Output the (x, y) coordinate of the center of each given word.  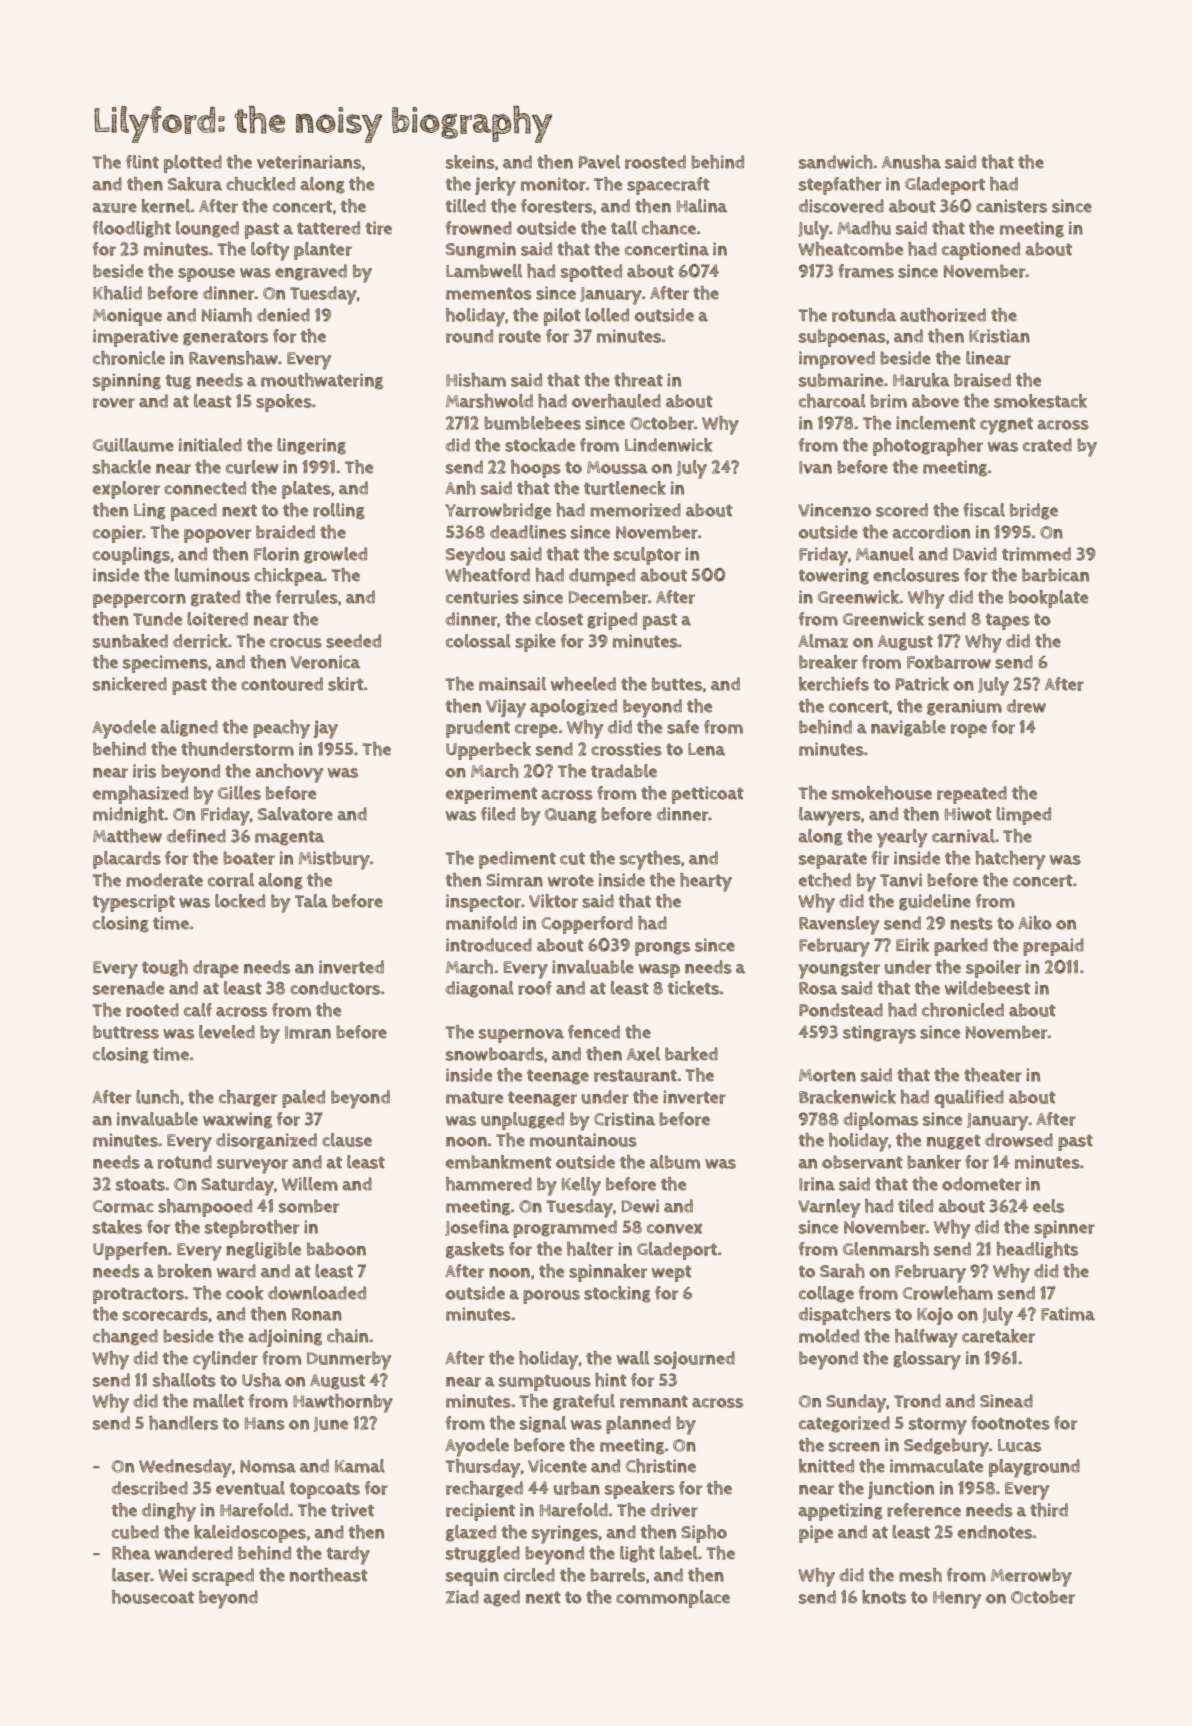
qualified (969, 1099)
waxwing (237, 1120)
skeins (470, 162)
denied (283, 315)
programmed (565, 1229)
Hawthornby (343, 1403)
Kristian (999, 336)
